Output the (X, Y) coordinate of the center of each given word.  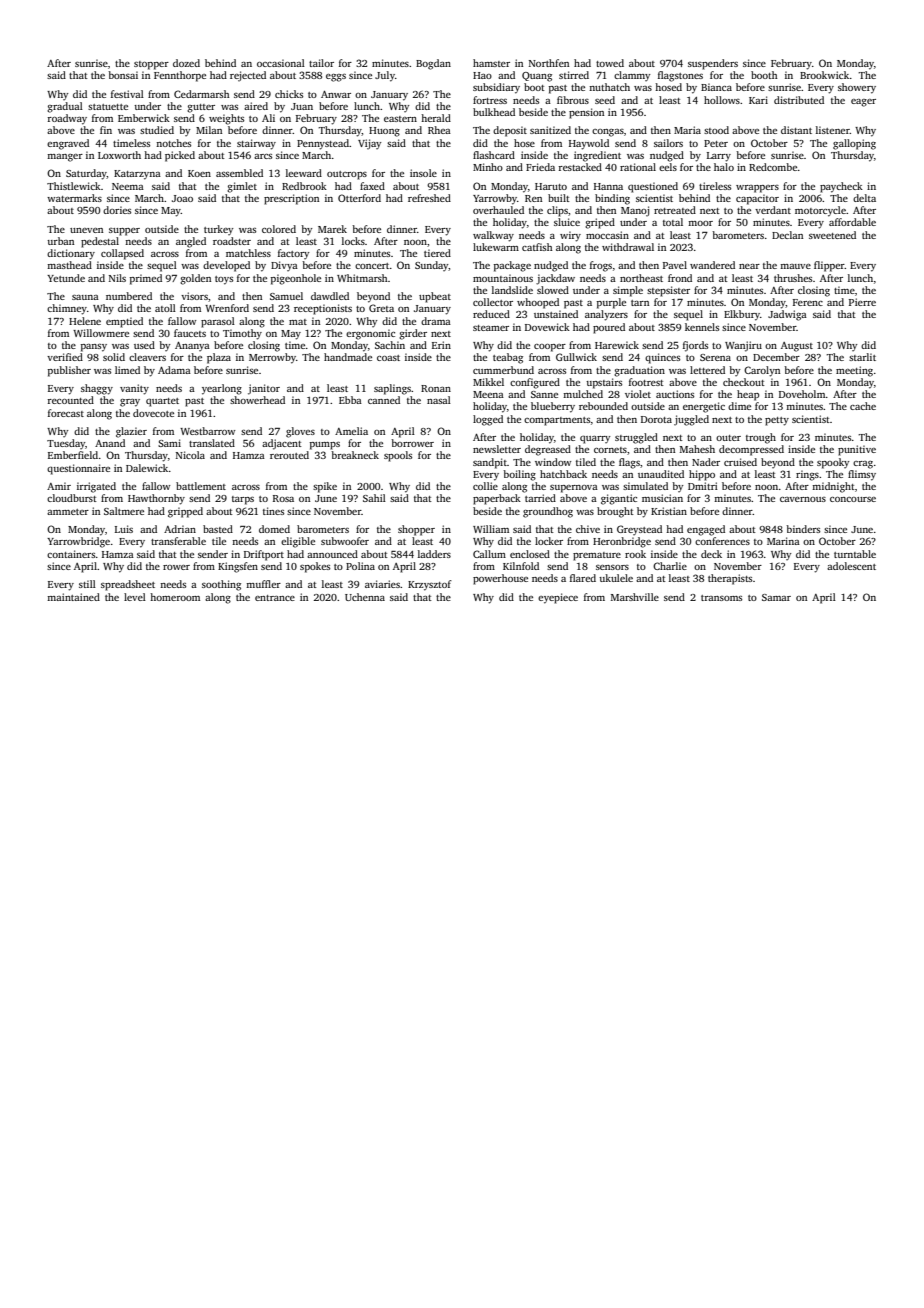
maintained (73, 597)
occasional (281, 63)
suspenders (713, 64)
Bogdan (433, 64)
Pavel (675, 265)
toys (224, 280)
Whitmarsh (362, 278)
